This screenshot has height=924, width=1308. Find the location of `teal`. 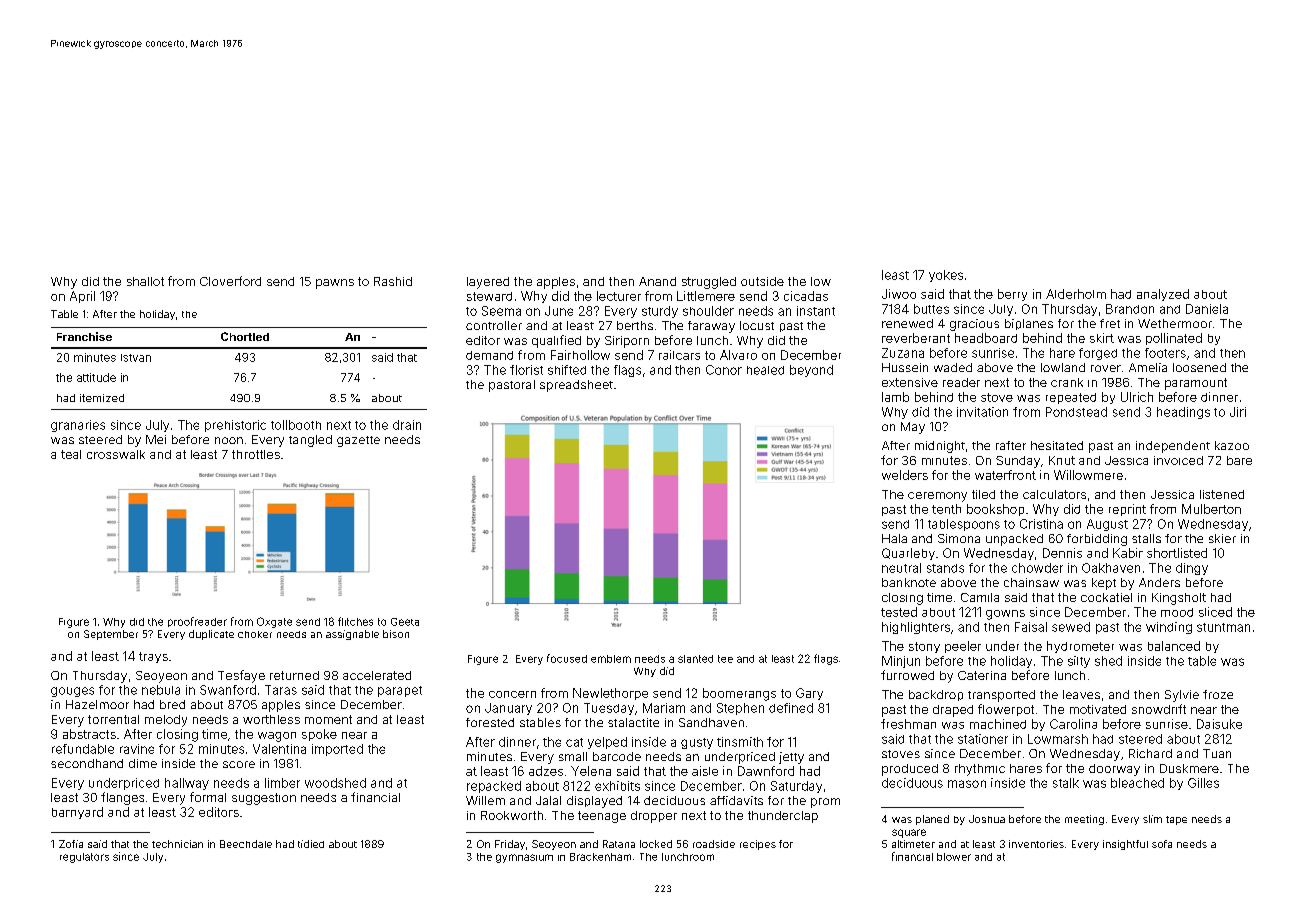

teal is located at coordinates (71, 454).
